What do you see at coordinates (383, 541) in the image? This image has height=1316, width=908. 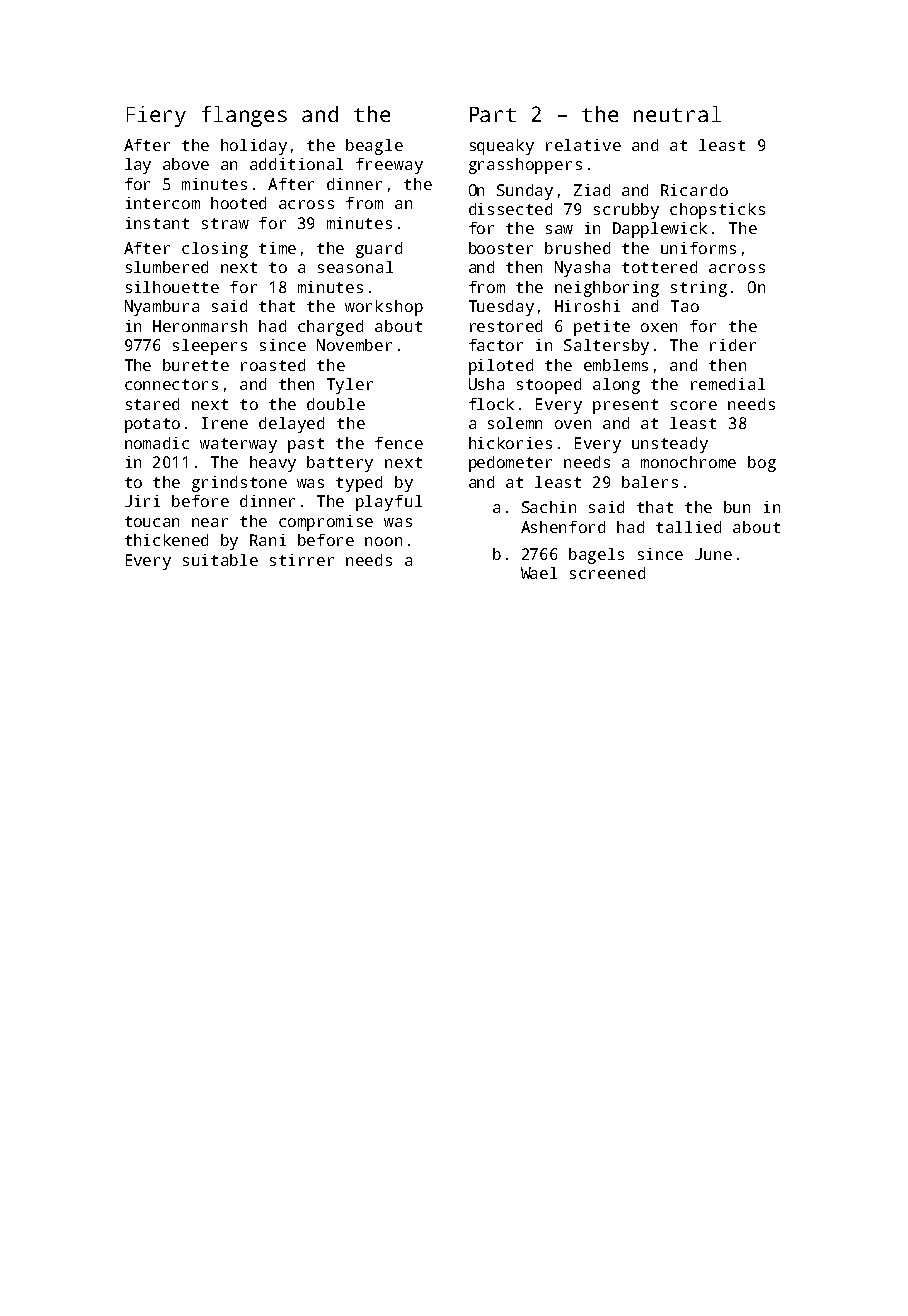 I see `noon` at bounding box center [383, 541].
